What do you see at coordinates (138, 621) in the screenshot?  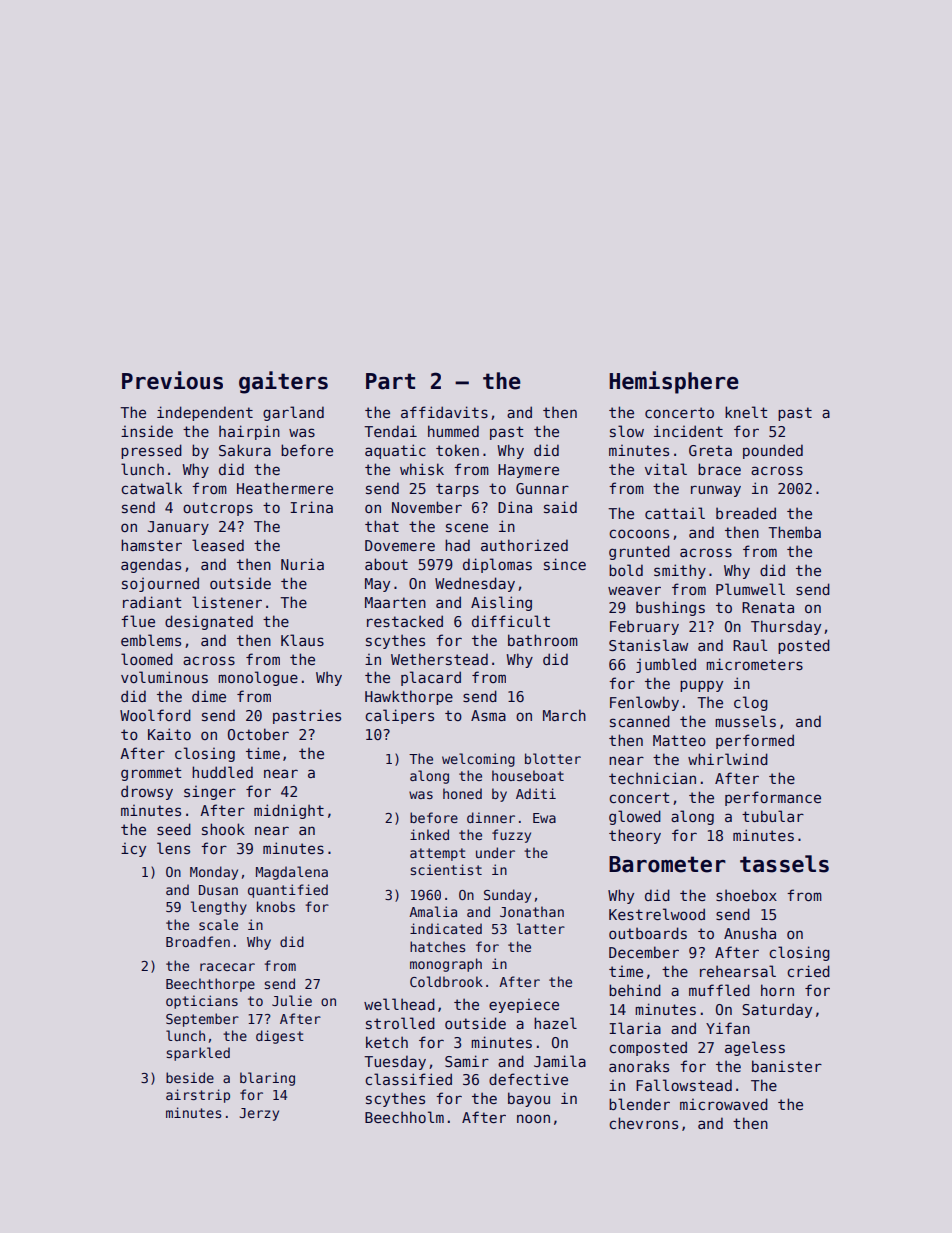 I see `flue` at bounding box center [138, 621].
